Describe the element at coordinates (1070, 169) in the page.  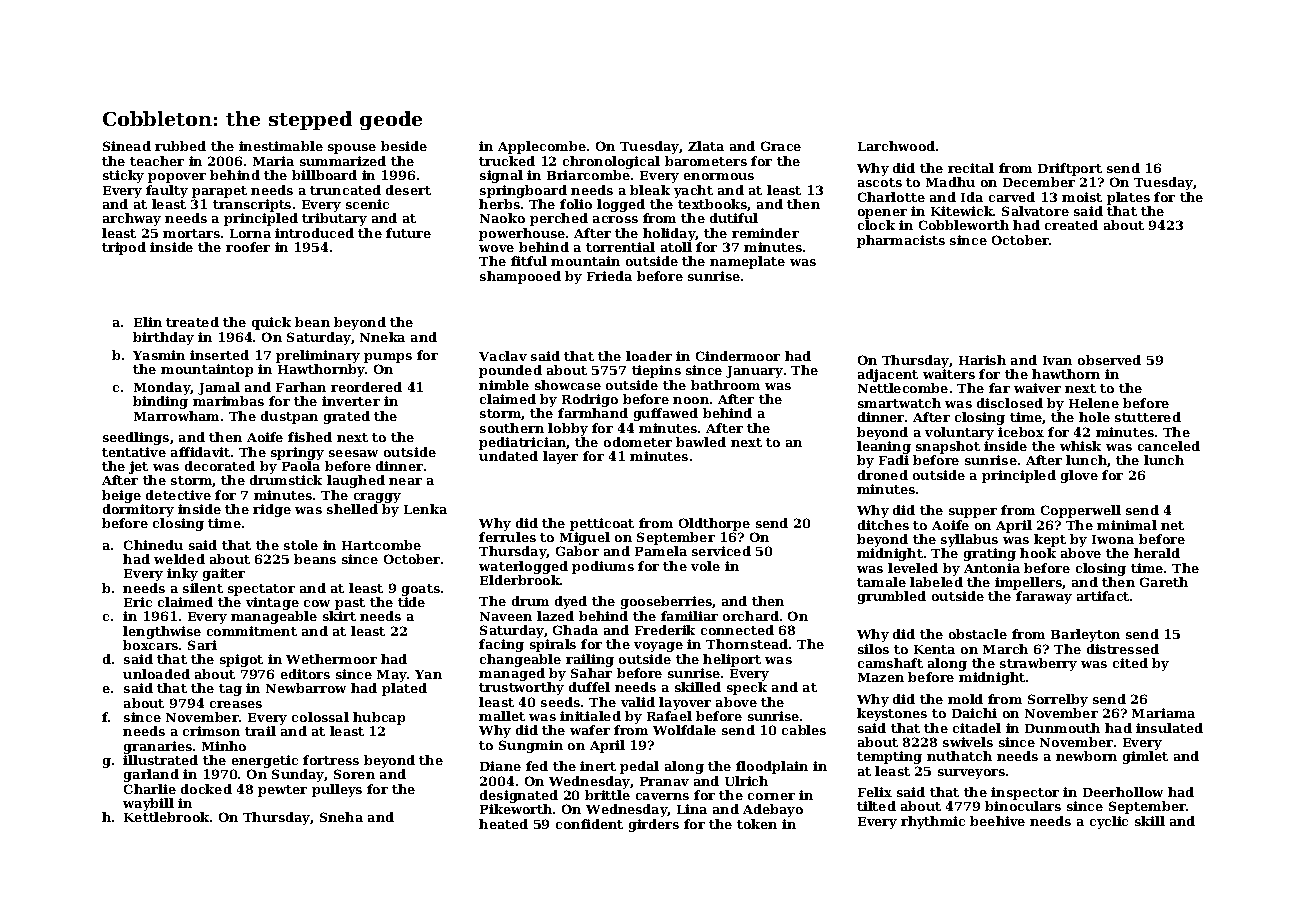
I see `Driftport` at that location.
